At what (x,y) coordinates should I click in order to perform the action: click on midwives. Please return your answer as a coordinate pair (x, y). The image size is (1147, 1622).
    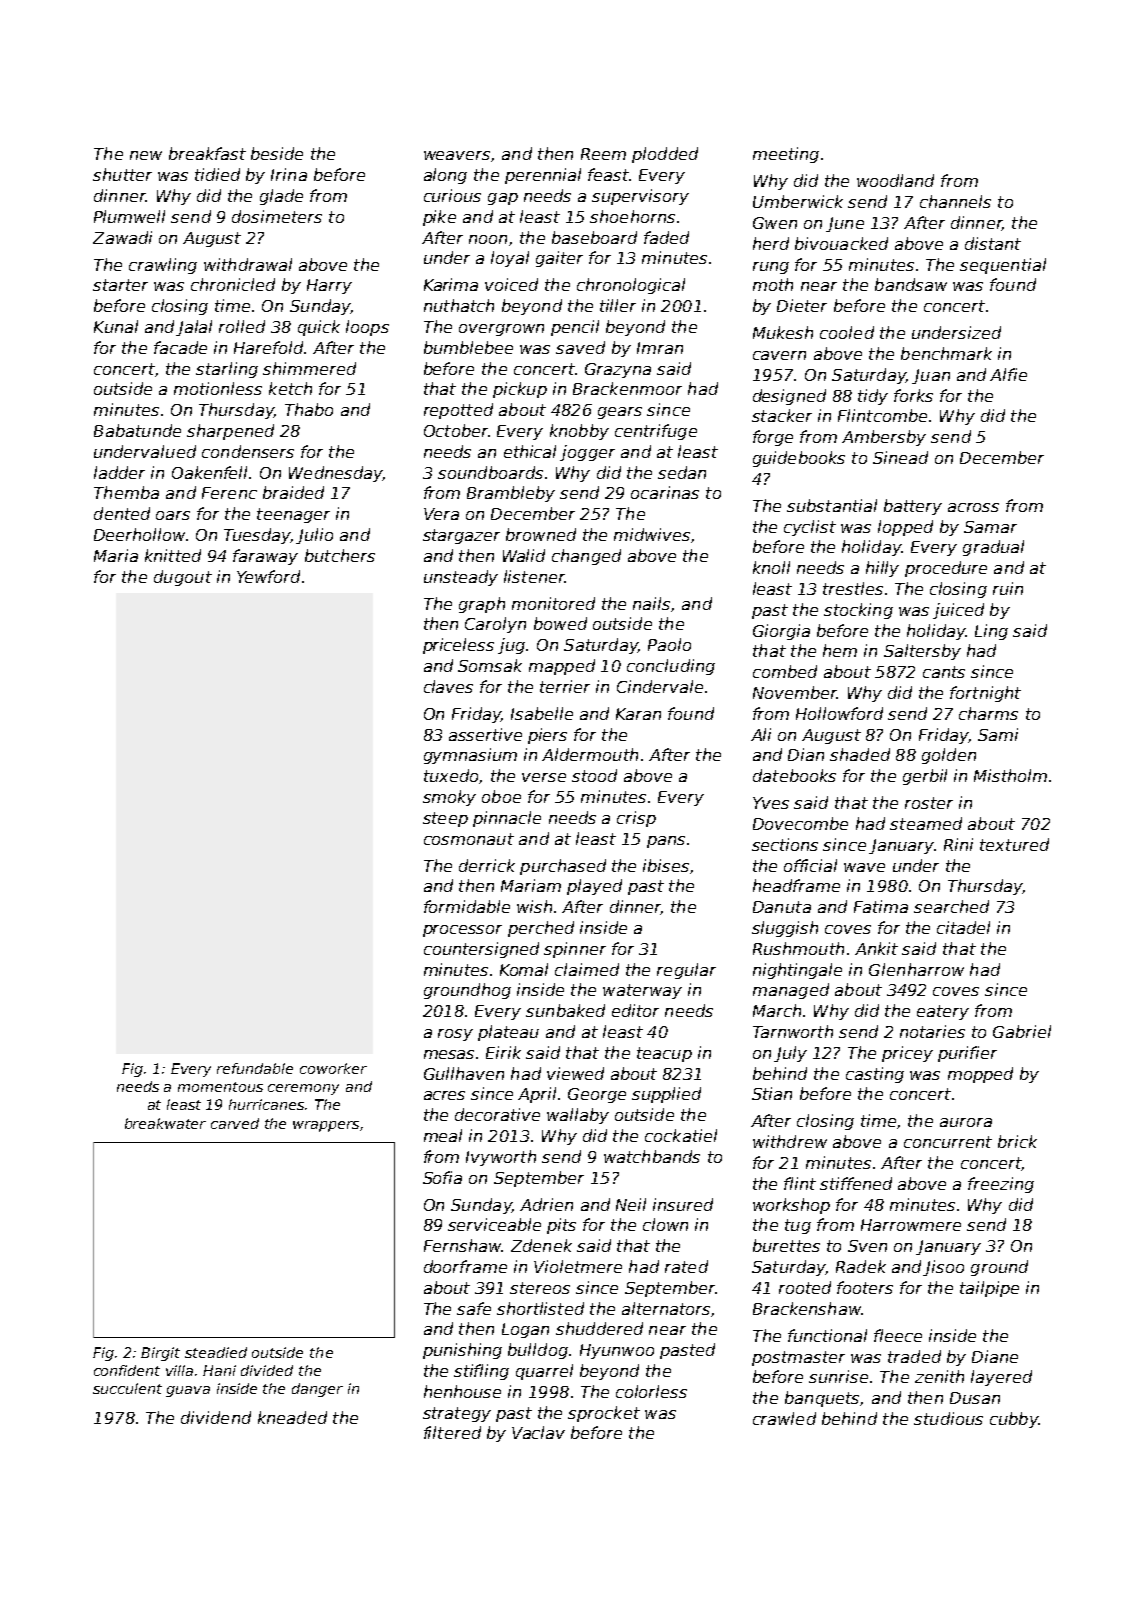
    Looking at the image, I should click on (652, 534).
